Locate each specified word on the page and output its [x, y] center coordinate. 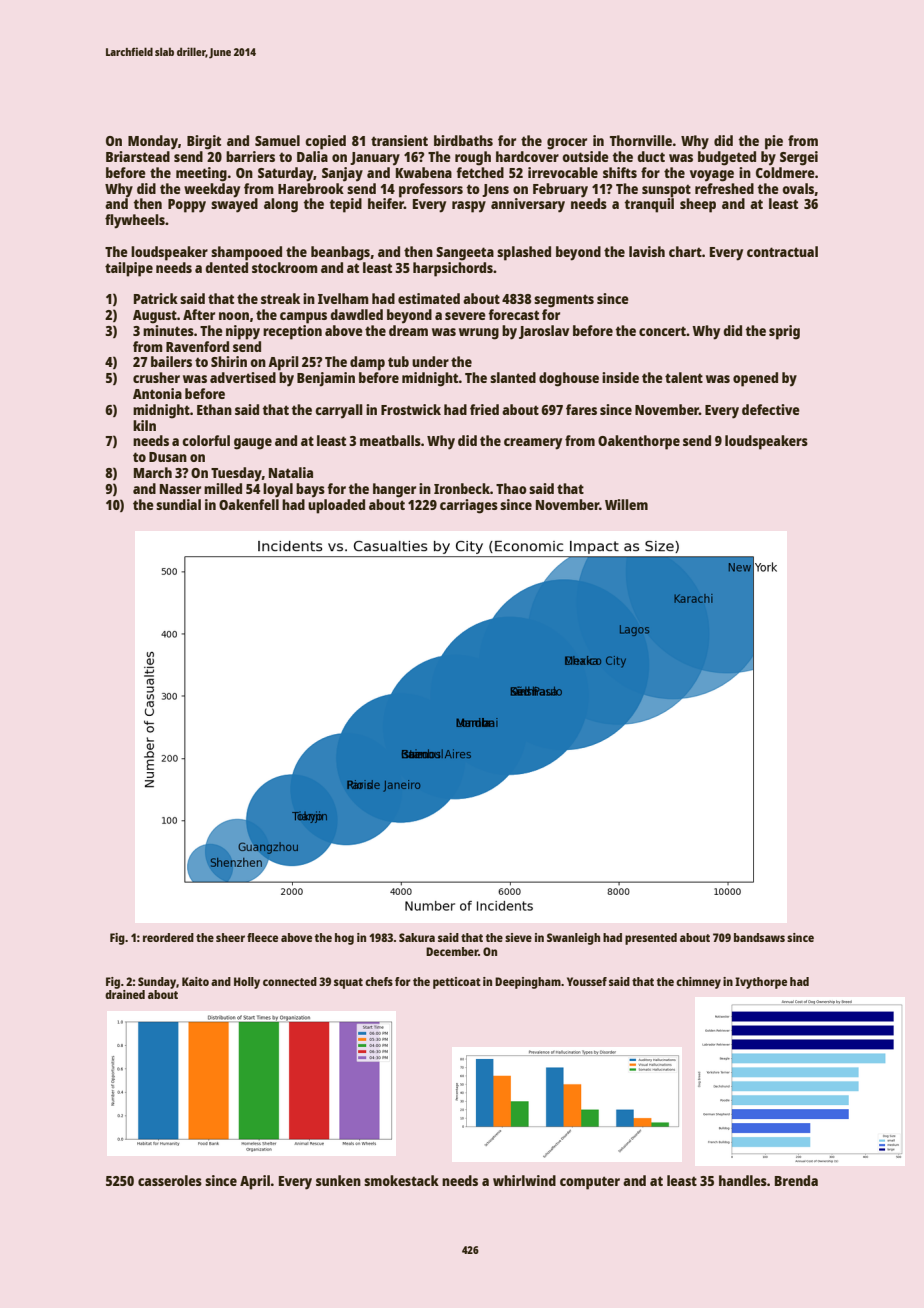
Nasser [180, 489]
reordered [168, 937]
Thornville [641, 140]
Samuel [277, 140]
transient [399, 140]
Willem [626, 504]
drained [125, 994]
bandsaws [759, 937]
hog [344, 939]
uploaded [336, 506]
